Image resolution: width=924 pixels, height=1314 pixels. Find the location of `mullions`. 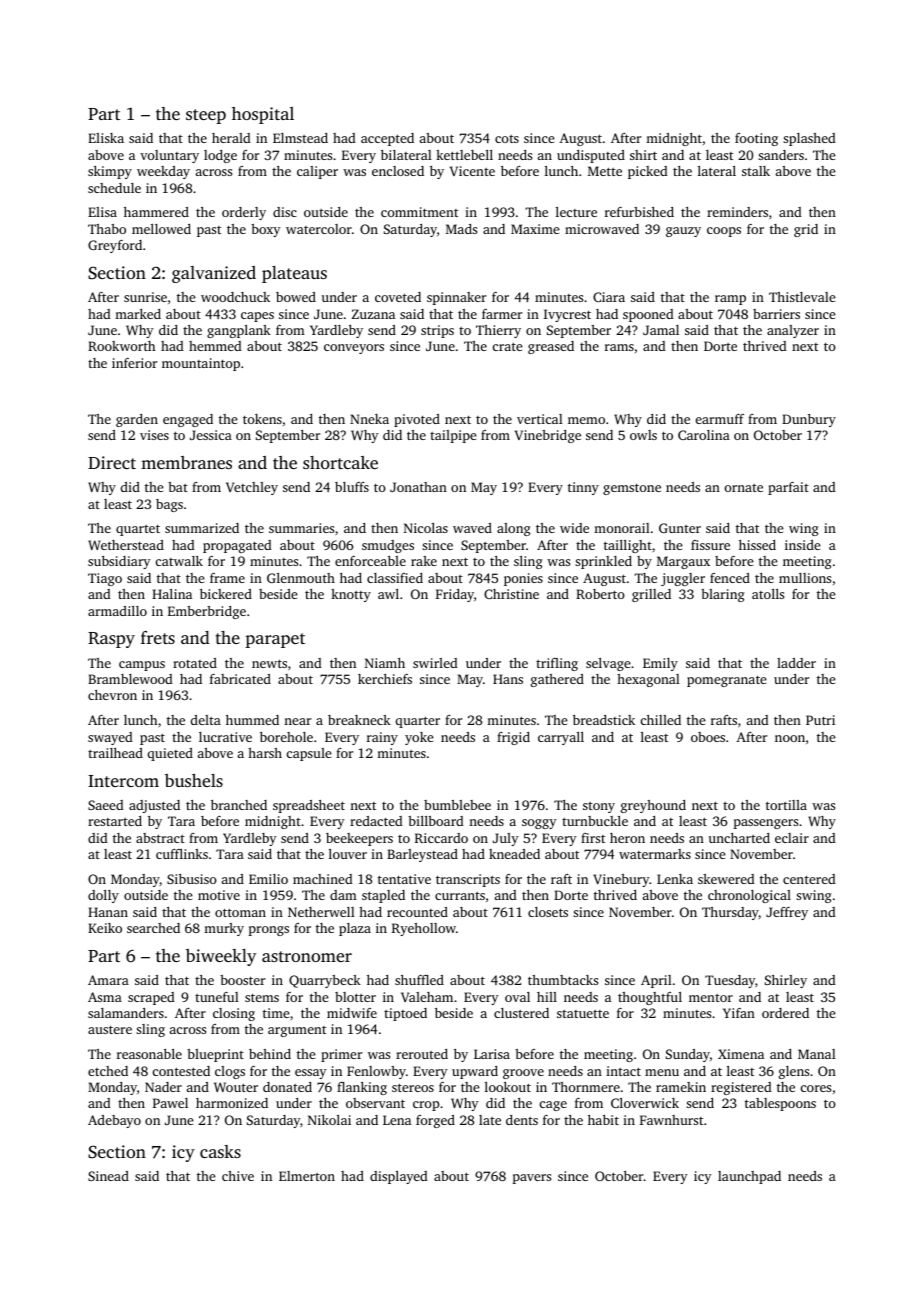

mullions is located at coordinates (805, 578).
